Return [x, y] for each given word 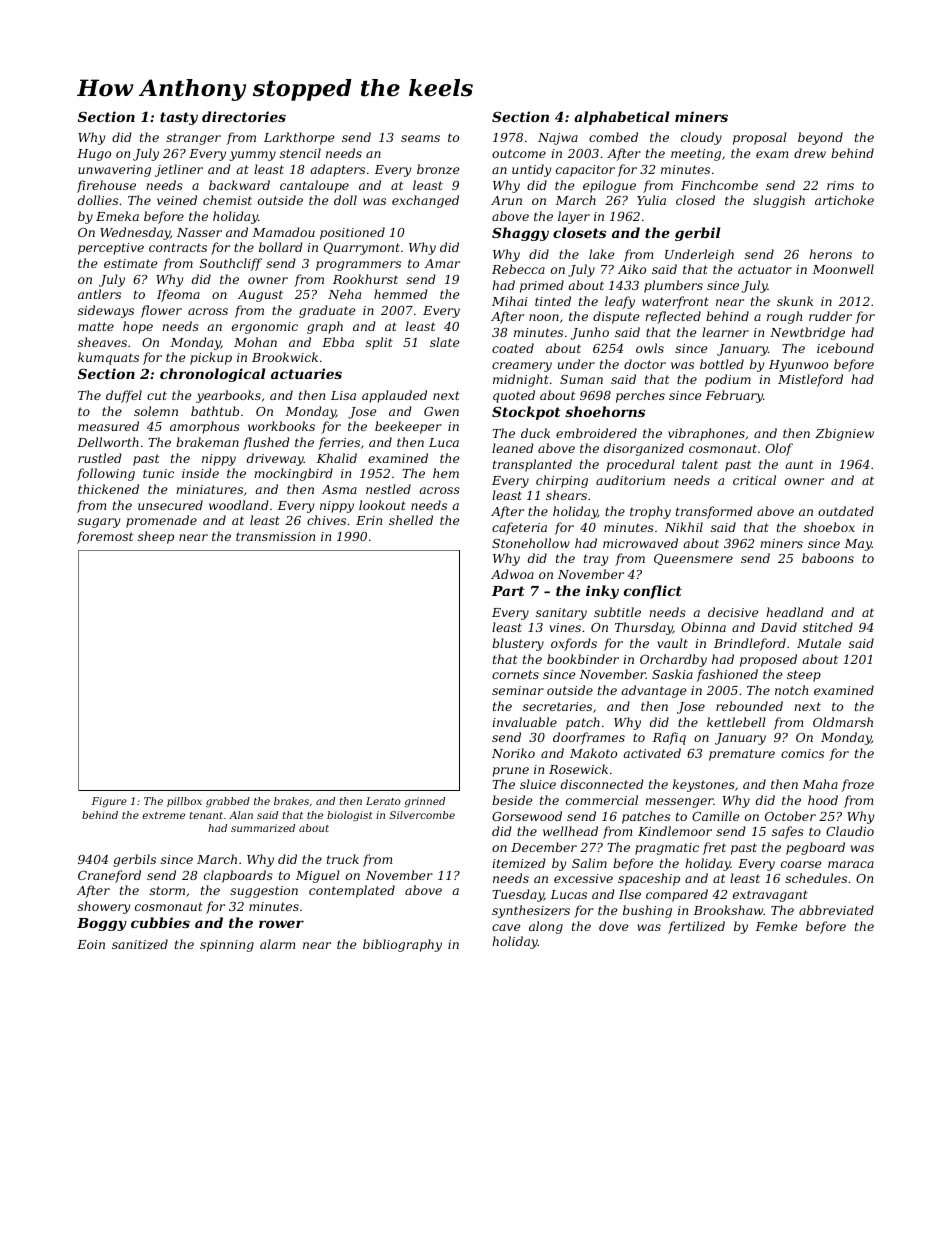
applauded [394, 396]
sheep [156, 537]
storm [167, 890]
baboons [828, 558]
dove [613, 926]
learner [725, 332]
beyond [820, 138]
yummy [252, 156]
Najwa [558, 139]
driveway [275, 459]
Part [508, 591]
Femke [776, 926]
